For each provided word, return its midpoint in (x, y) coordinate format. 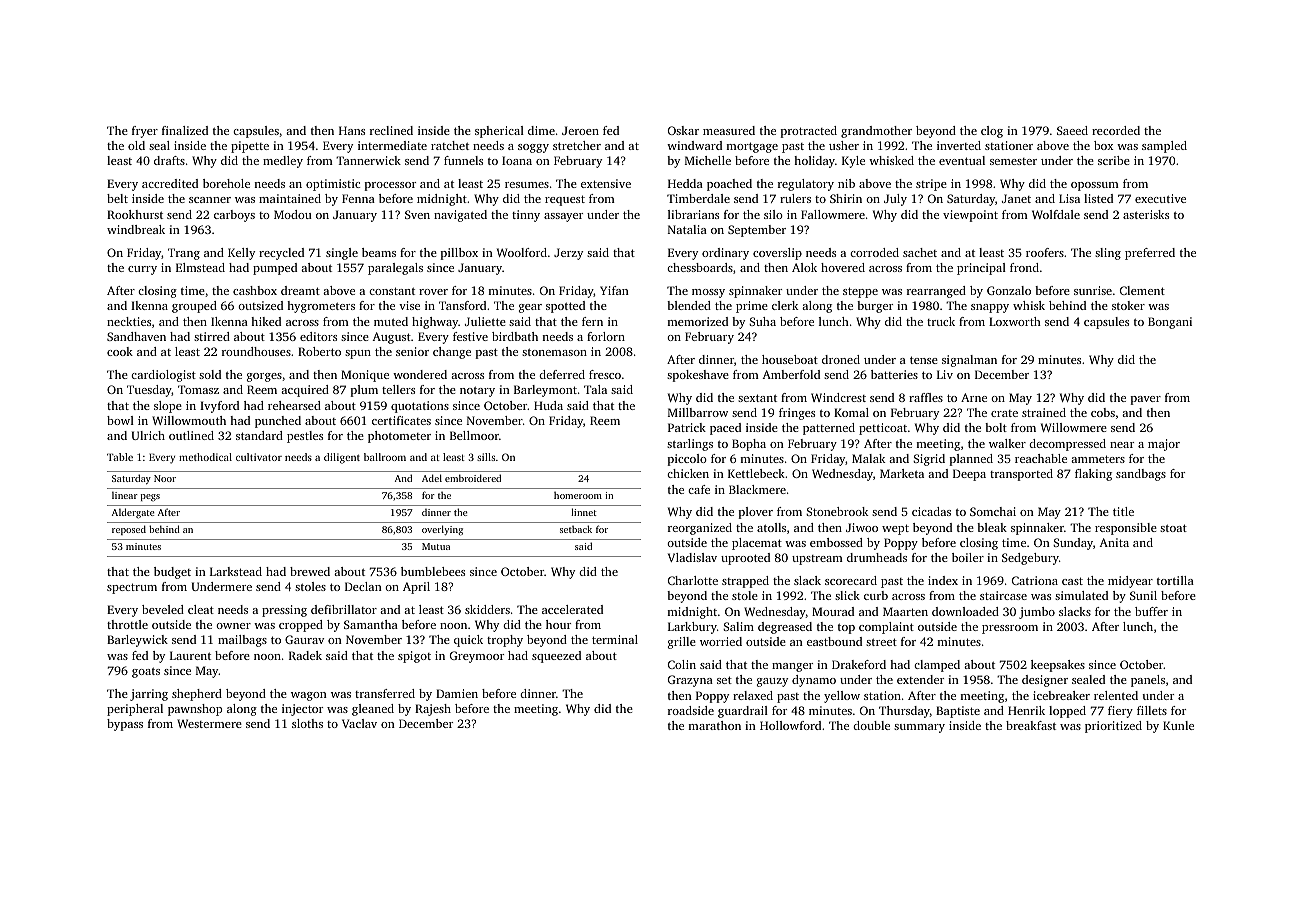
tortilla (1175, 580)
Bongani (1170, 323)
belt (117, 198)
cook (120, 351)
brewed (310, 571)
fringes (797, 414)
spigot (414, 657)
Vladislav (692, 557)
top (846, 628)
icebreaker (1061, 695)
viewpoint (970, 216)
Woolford (522, 252)
